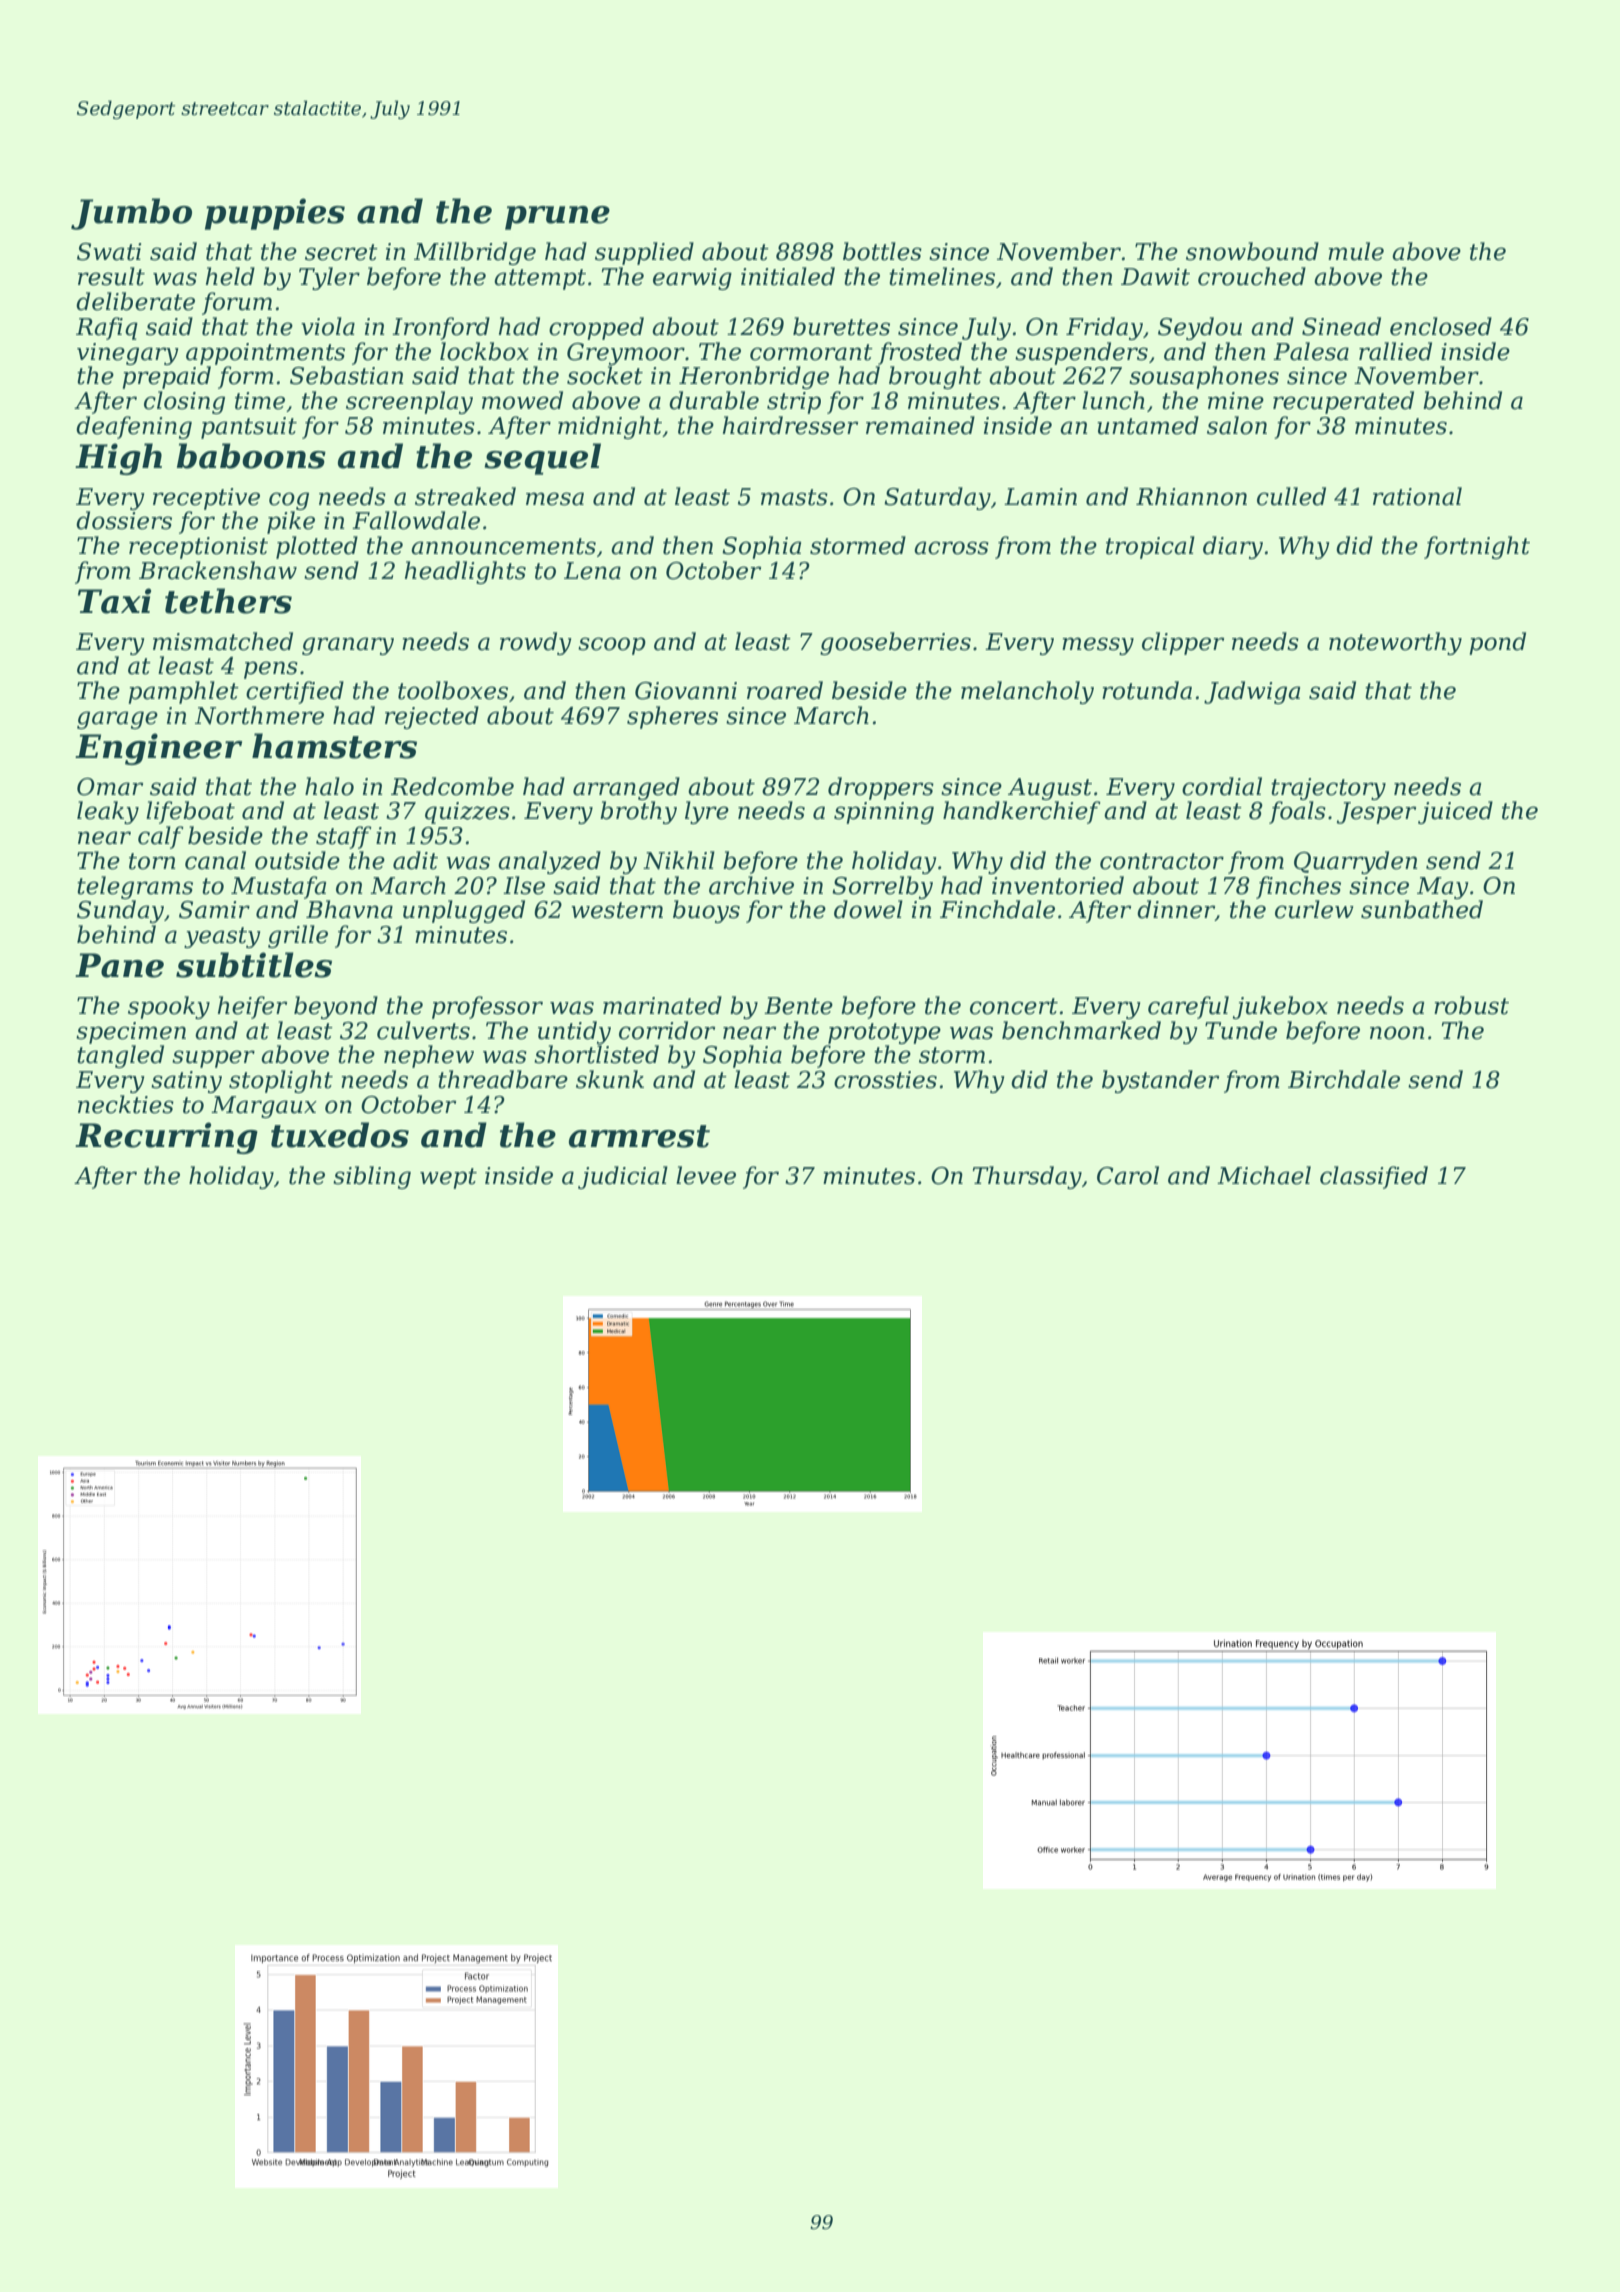  I want to click on sibling, so click(372, 1177).
